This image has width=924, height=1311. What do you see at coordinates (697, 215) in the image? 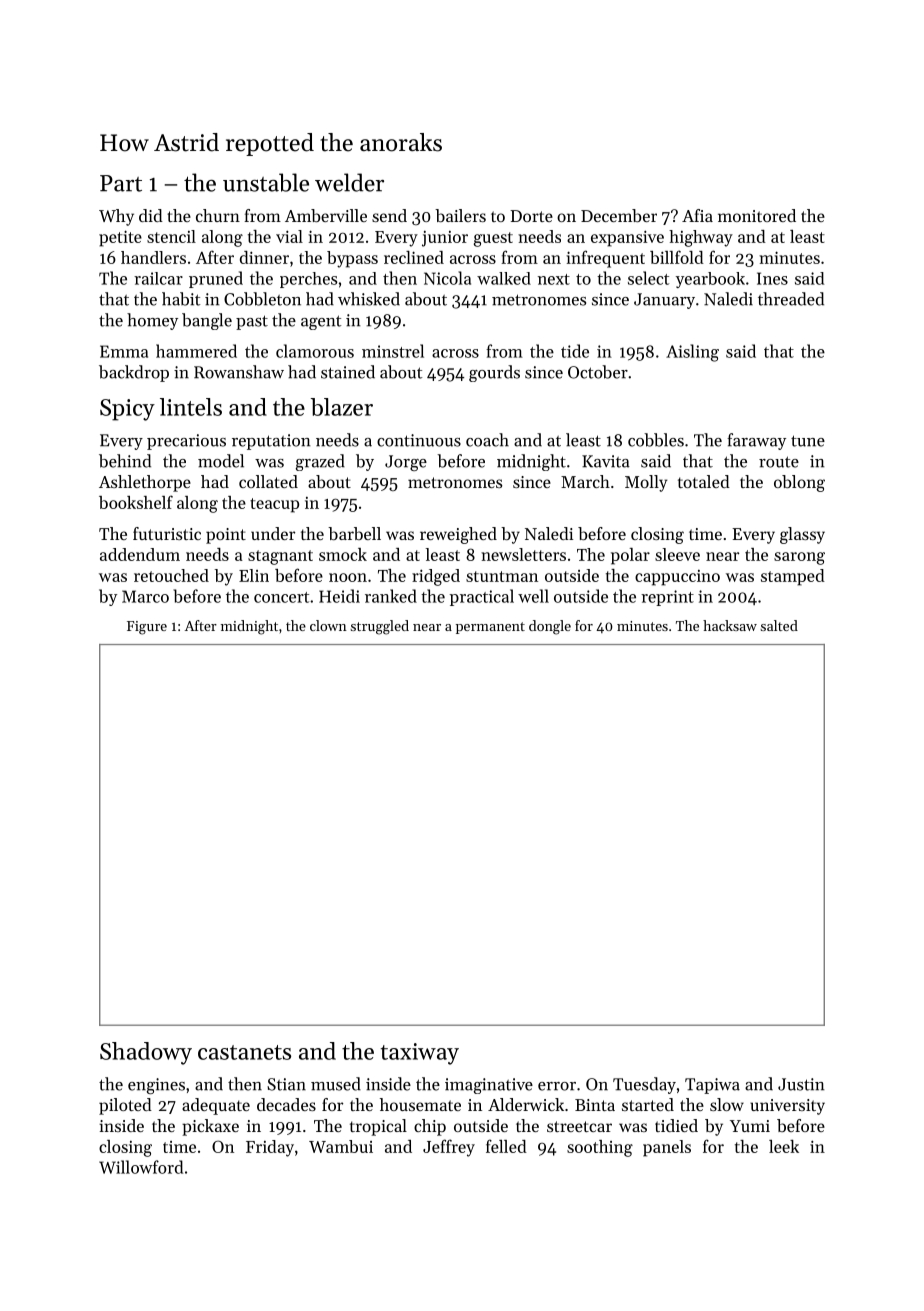
I see `Afia` at bounding box center [697, 215].
